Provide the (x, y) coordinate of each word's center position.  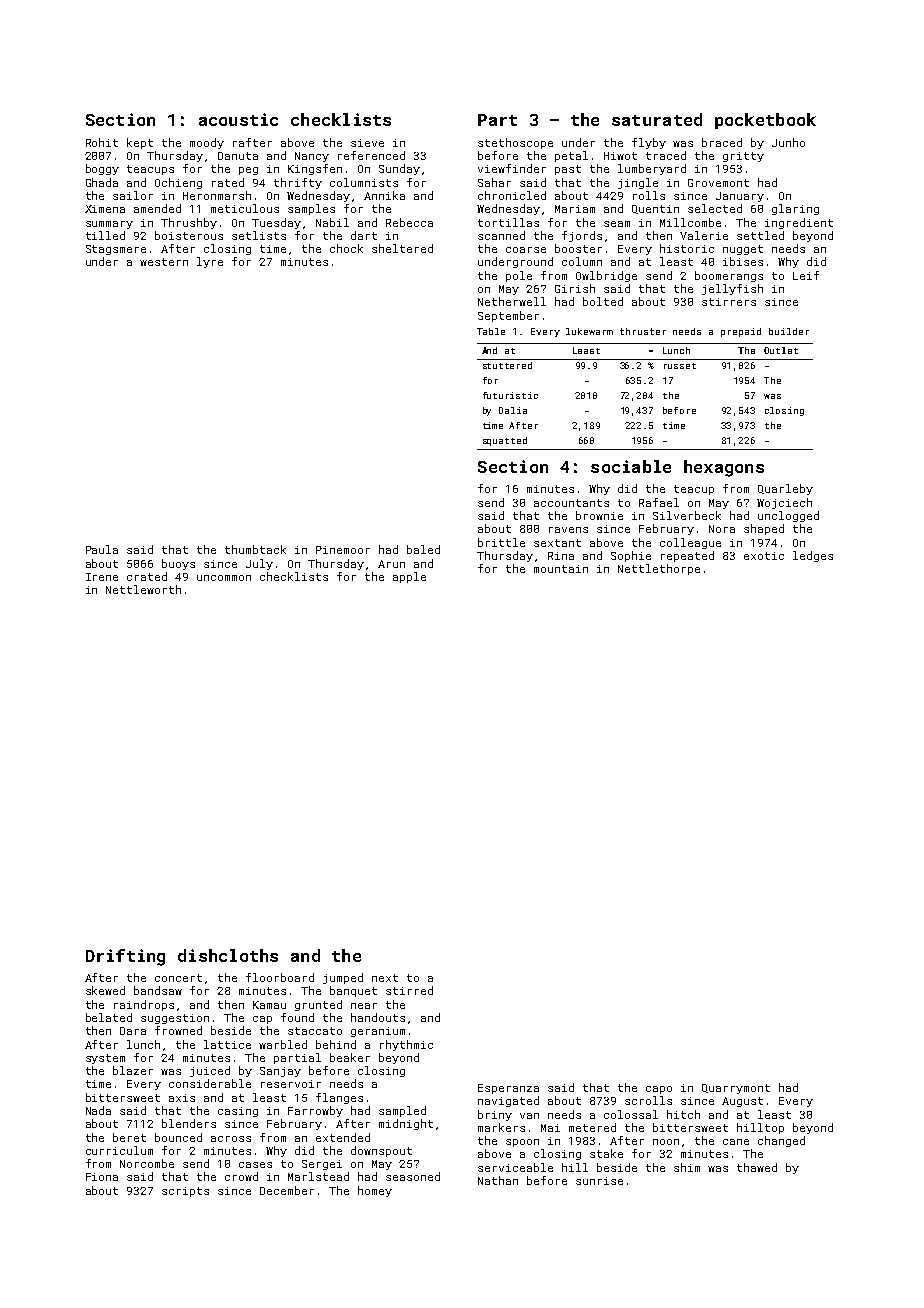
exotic (764, 556)
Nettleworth (143, 589)
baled (423, 549)
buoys (178, 564)
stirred (409, 990)
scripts (185, 1192)
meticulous (245, 208)
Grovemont (718, 183)
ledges (813, 556)
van (529, 1116)
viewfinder (512, 168)
